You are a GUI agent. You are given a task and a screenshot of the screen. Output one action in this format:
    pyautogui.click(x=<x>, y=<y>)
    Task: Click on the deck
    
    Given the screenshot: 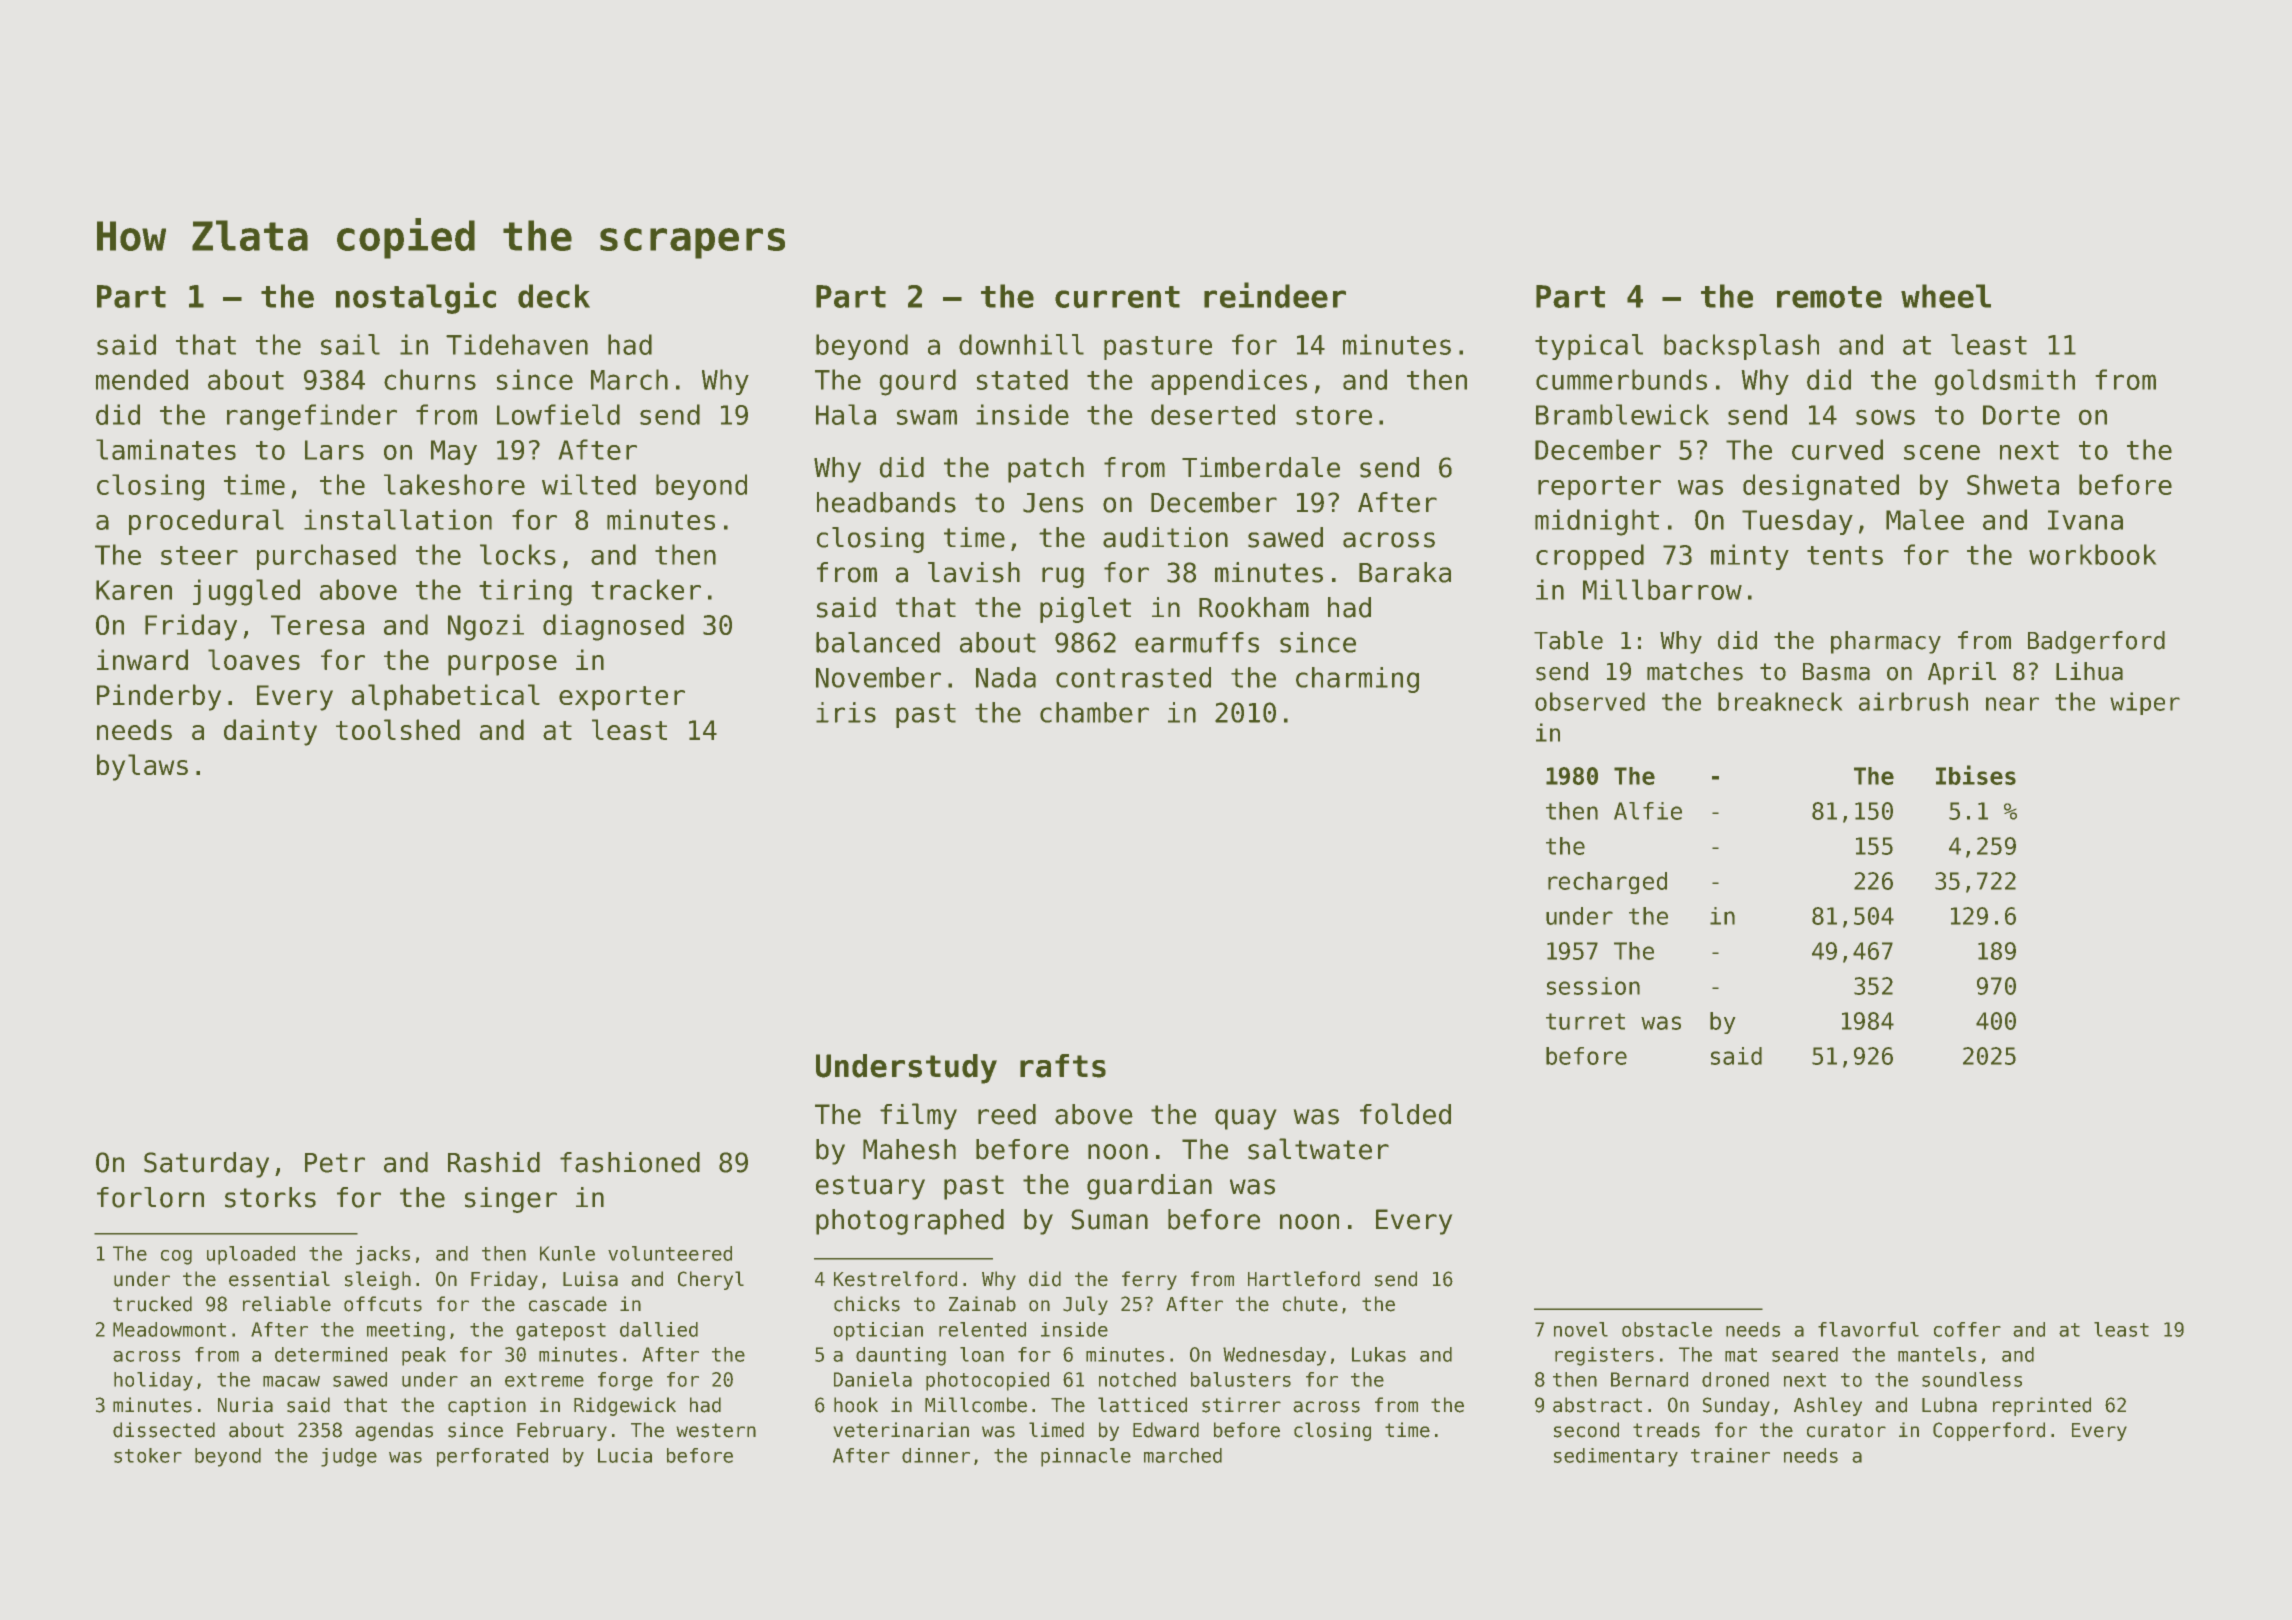 What is the action you would take?
    pyautogui.click(x=554, y=296)
